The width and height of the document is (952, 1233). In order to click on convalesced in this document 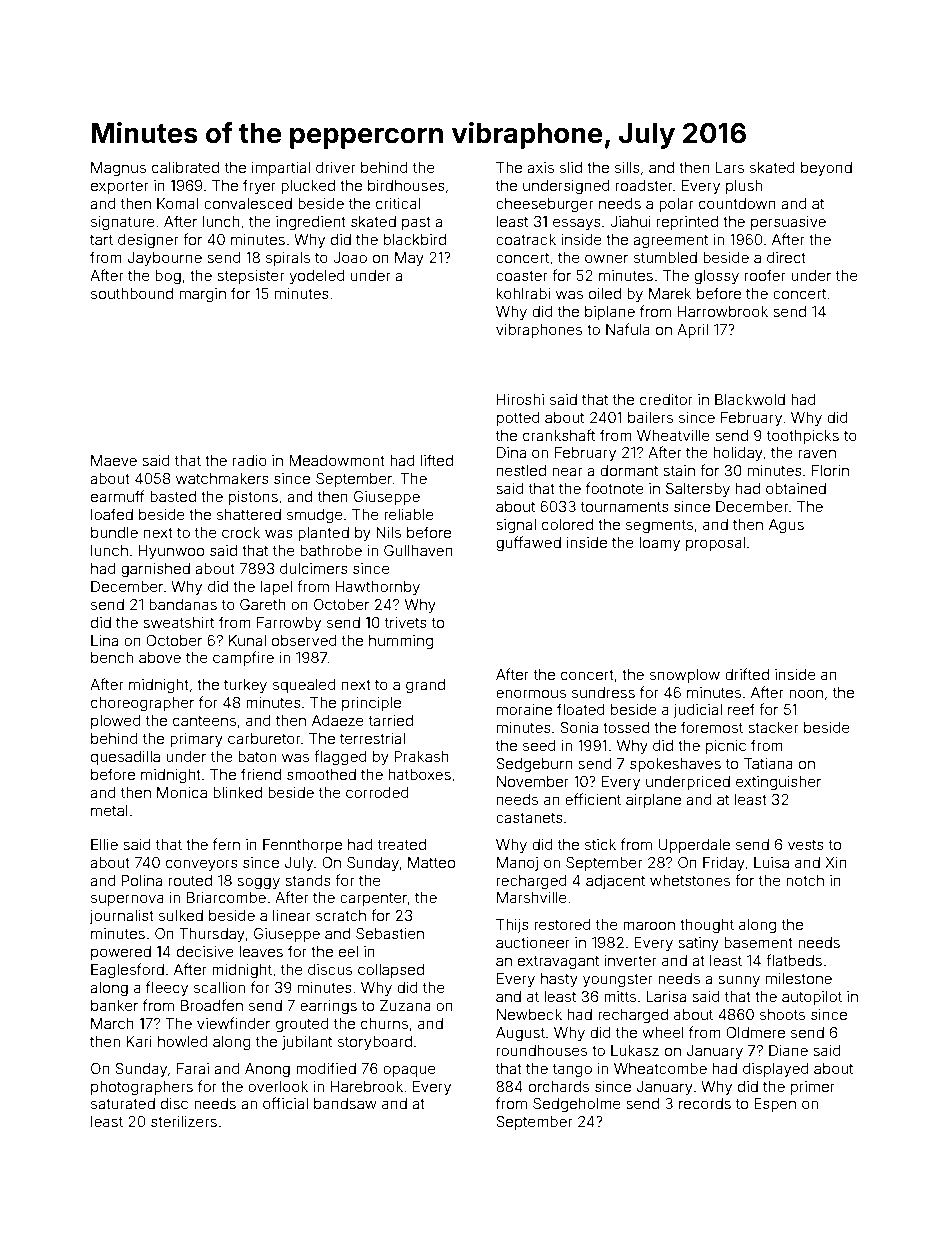, I will do `click(248, 203)`.
